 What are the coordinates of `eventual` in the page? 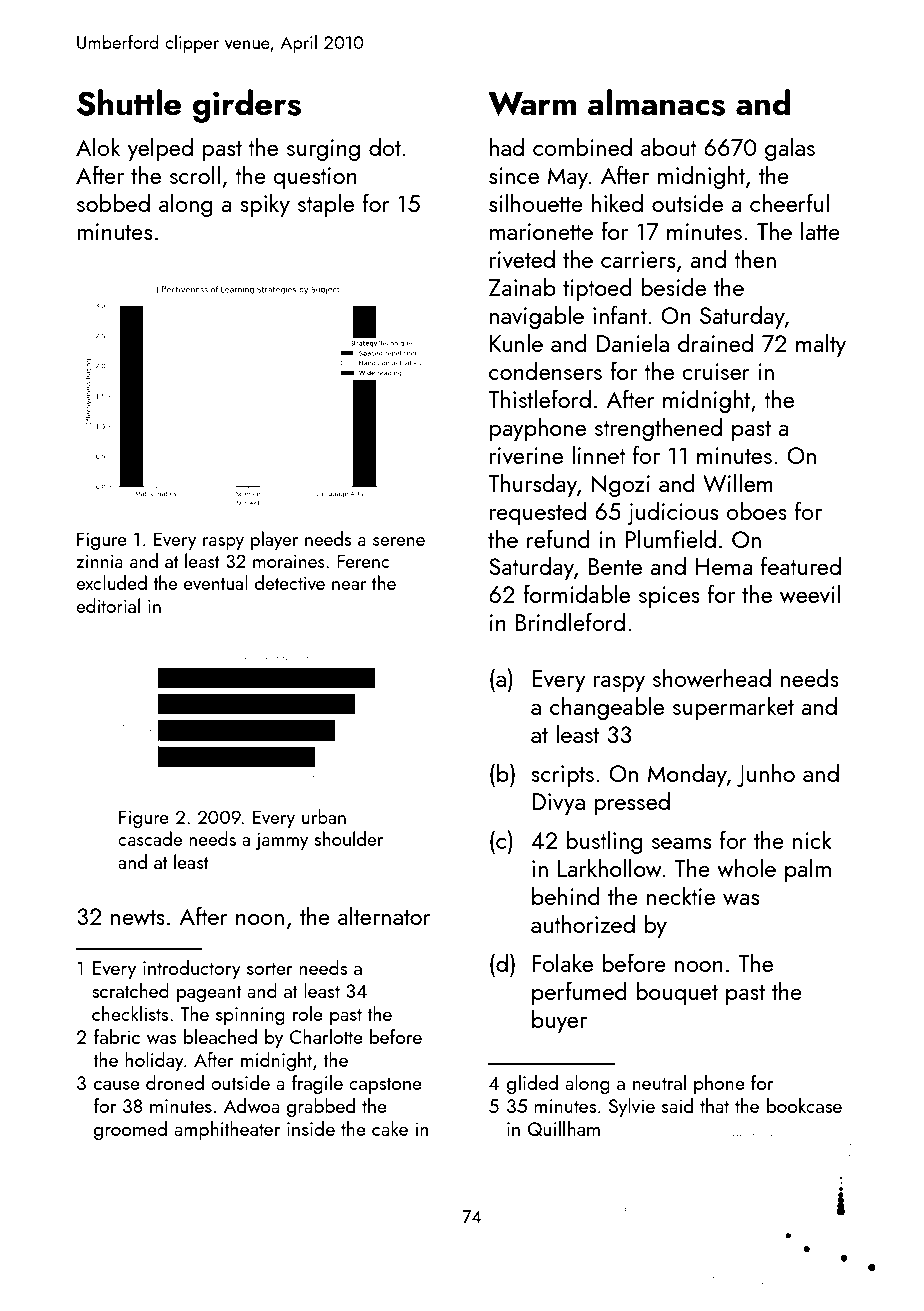 It's located at (216, 582).
